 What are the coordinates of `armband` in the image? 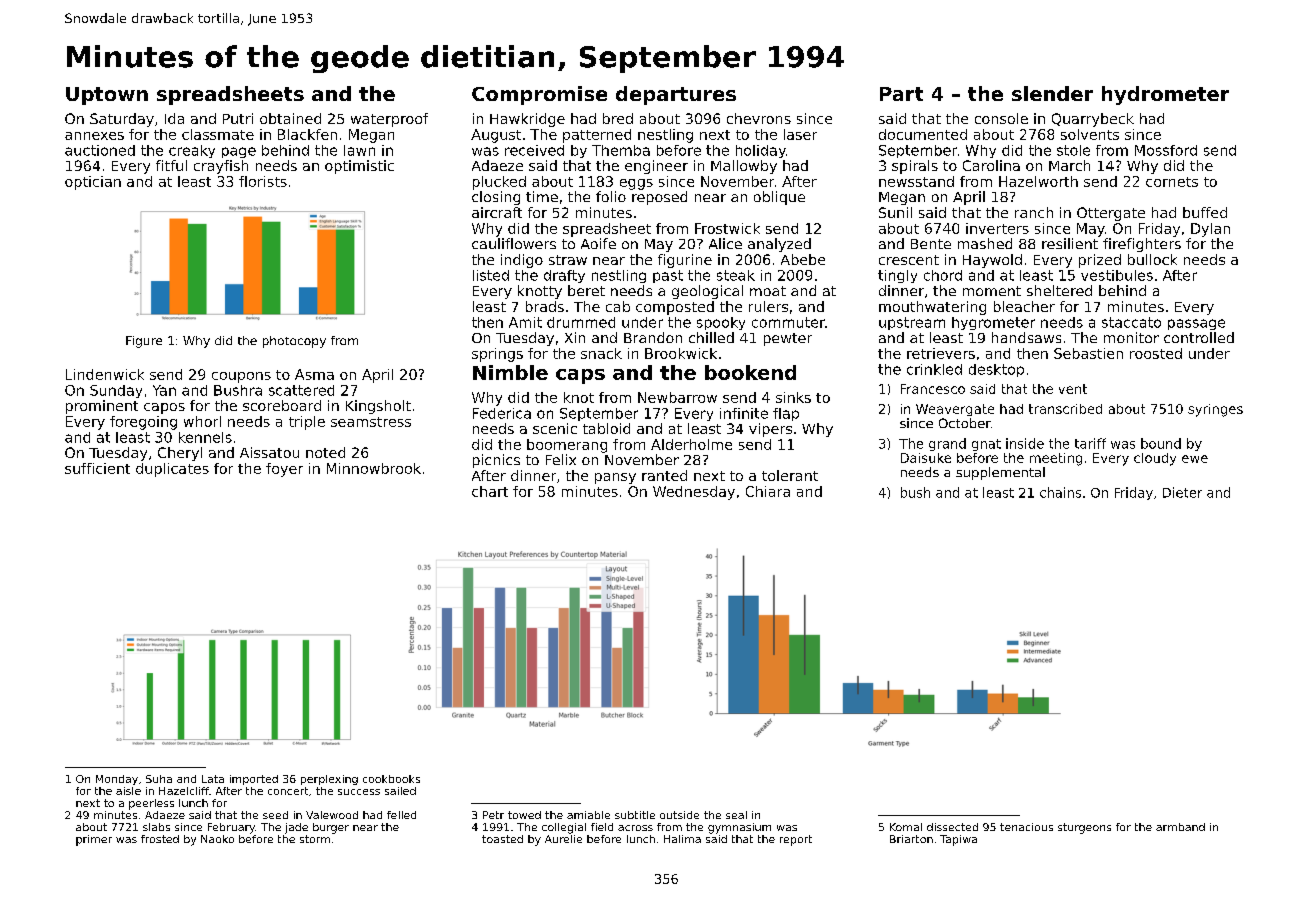 It's located at (1180, 827).
